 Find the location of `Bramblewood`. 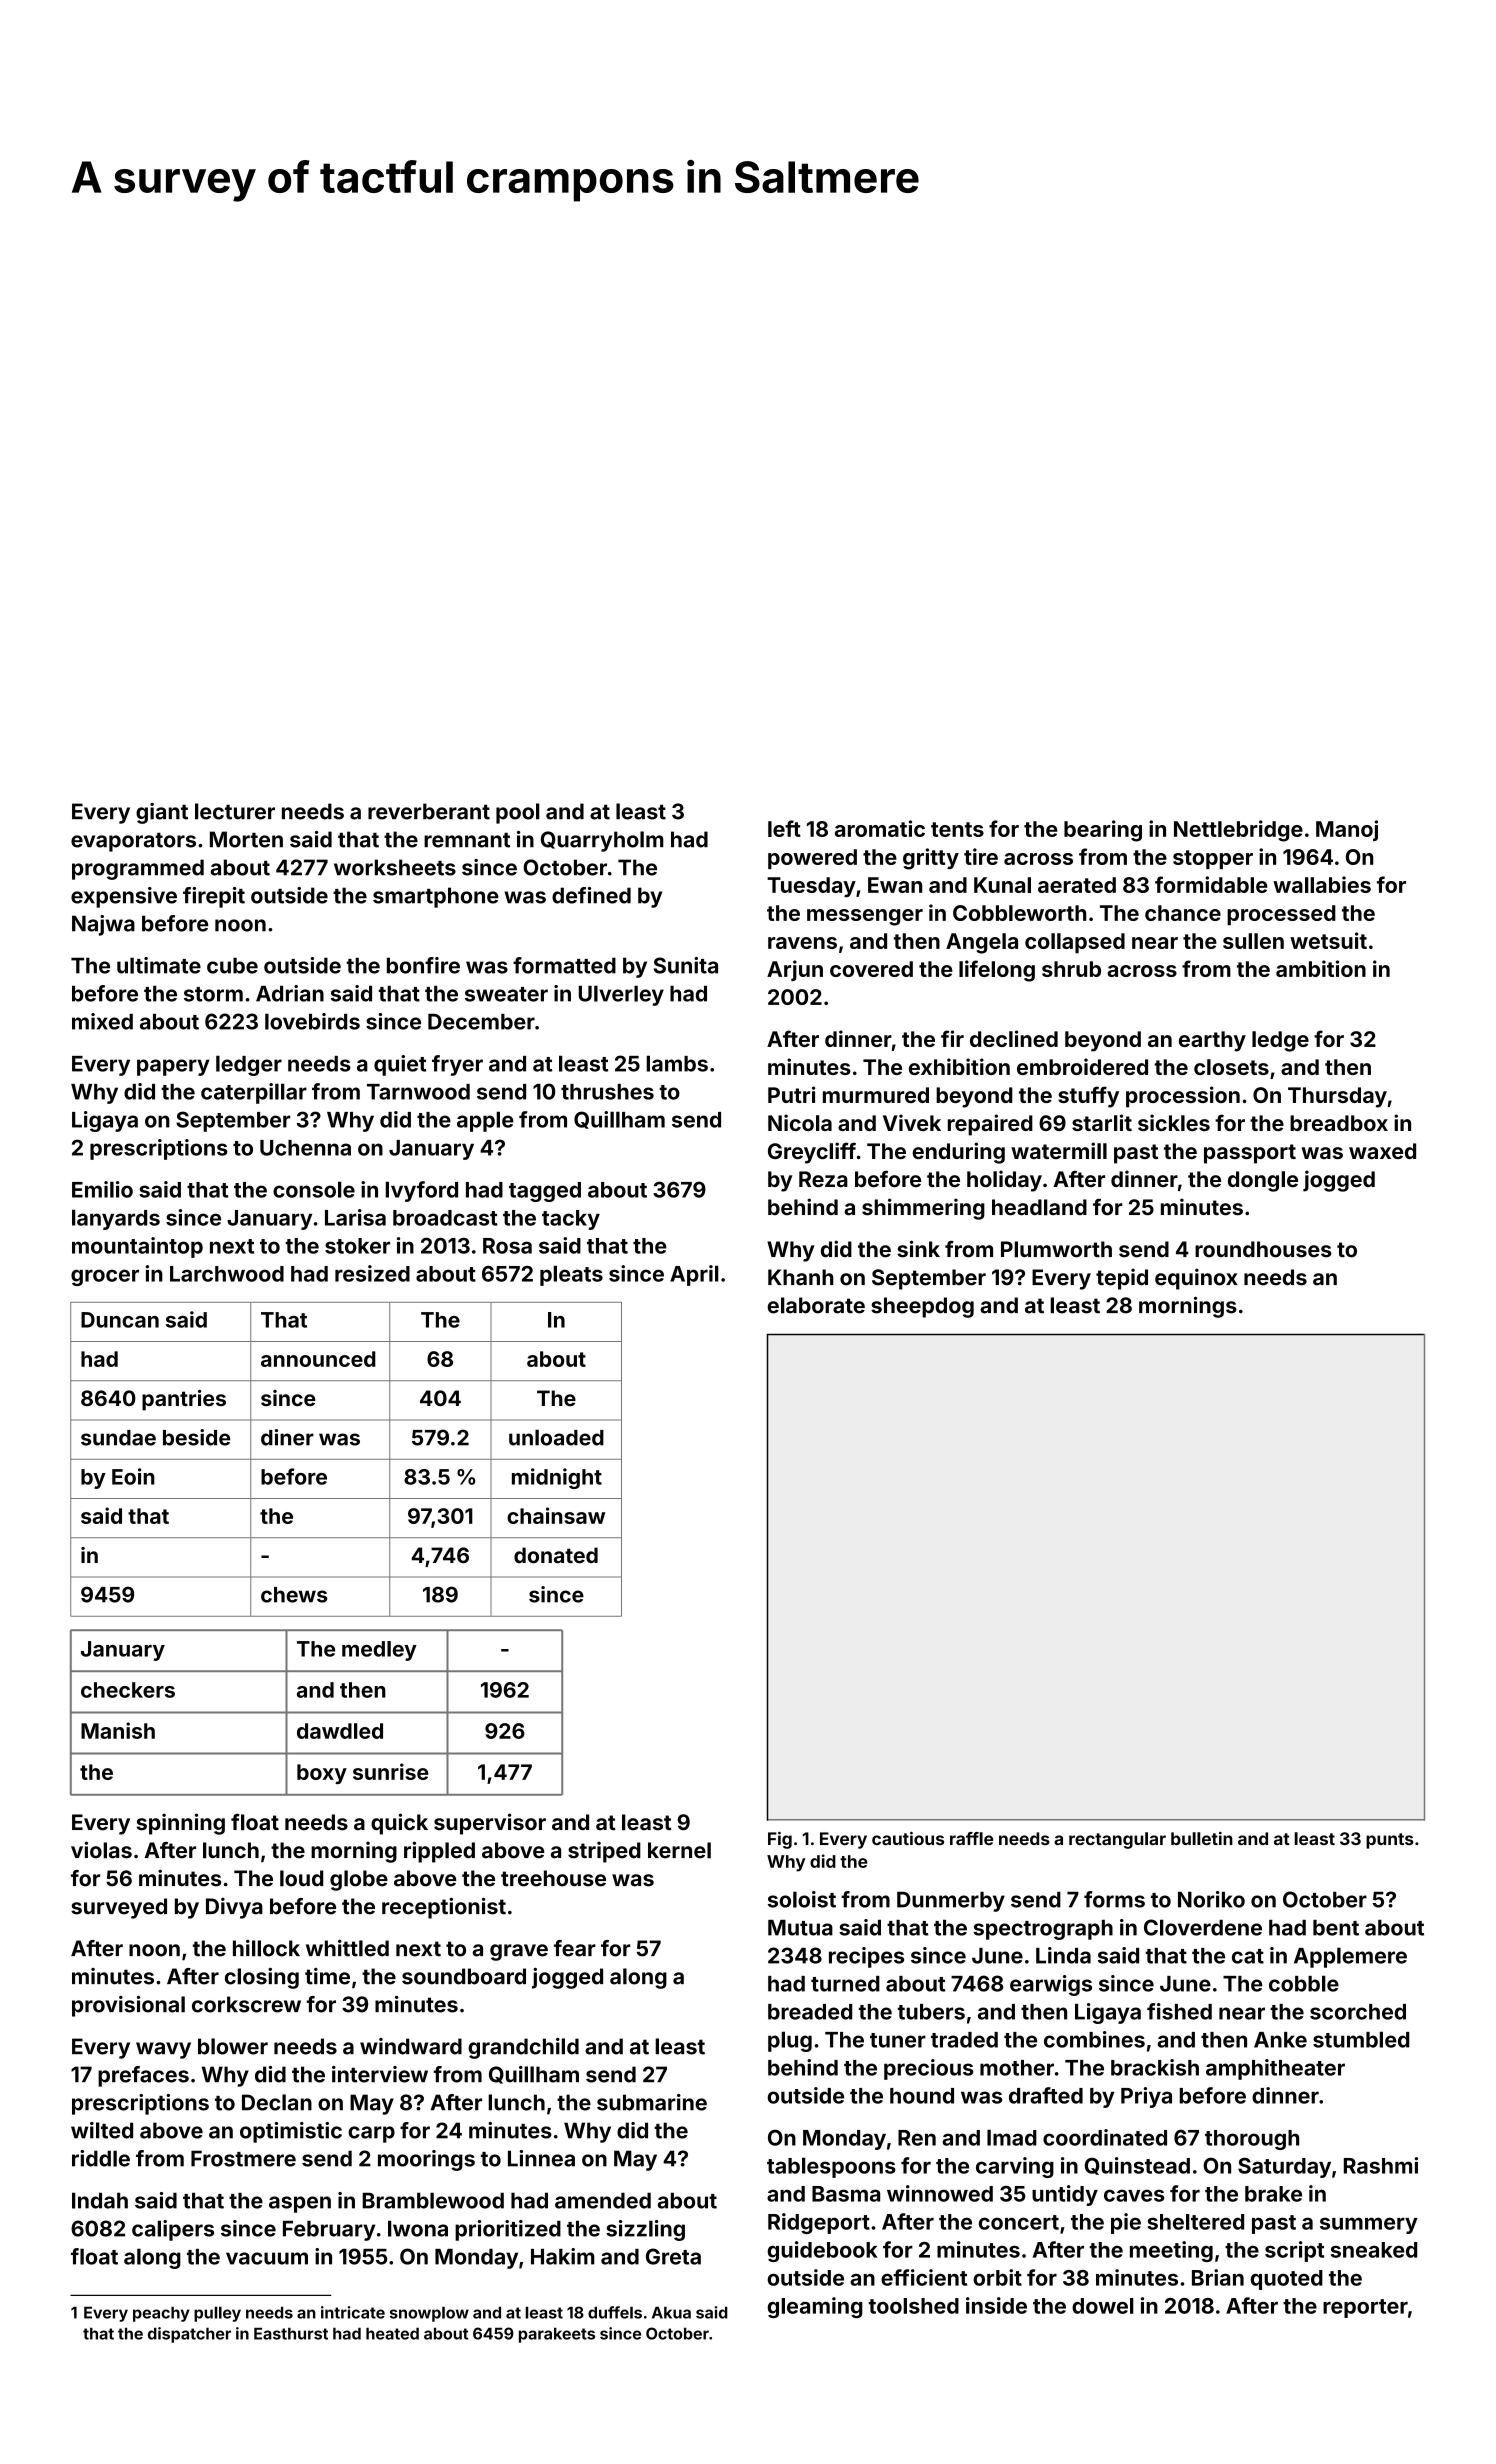

Bramblewood is located at coordinates (433, 2200).
